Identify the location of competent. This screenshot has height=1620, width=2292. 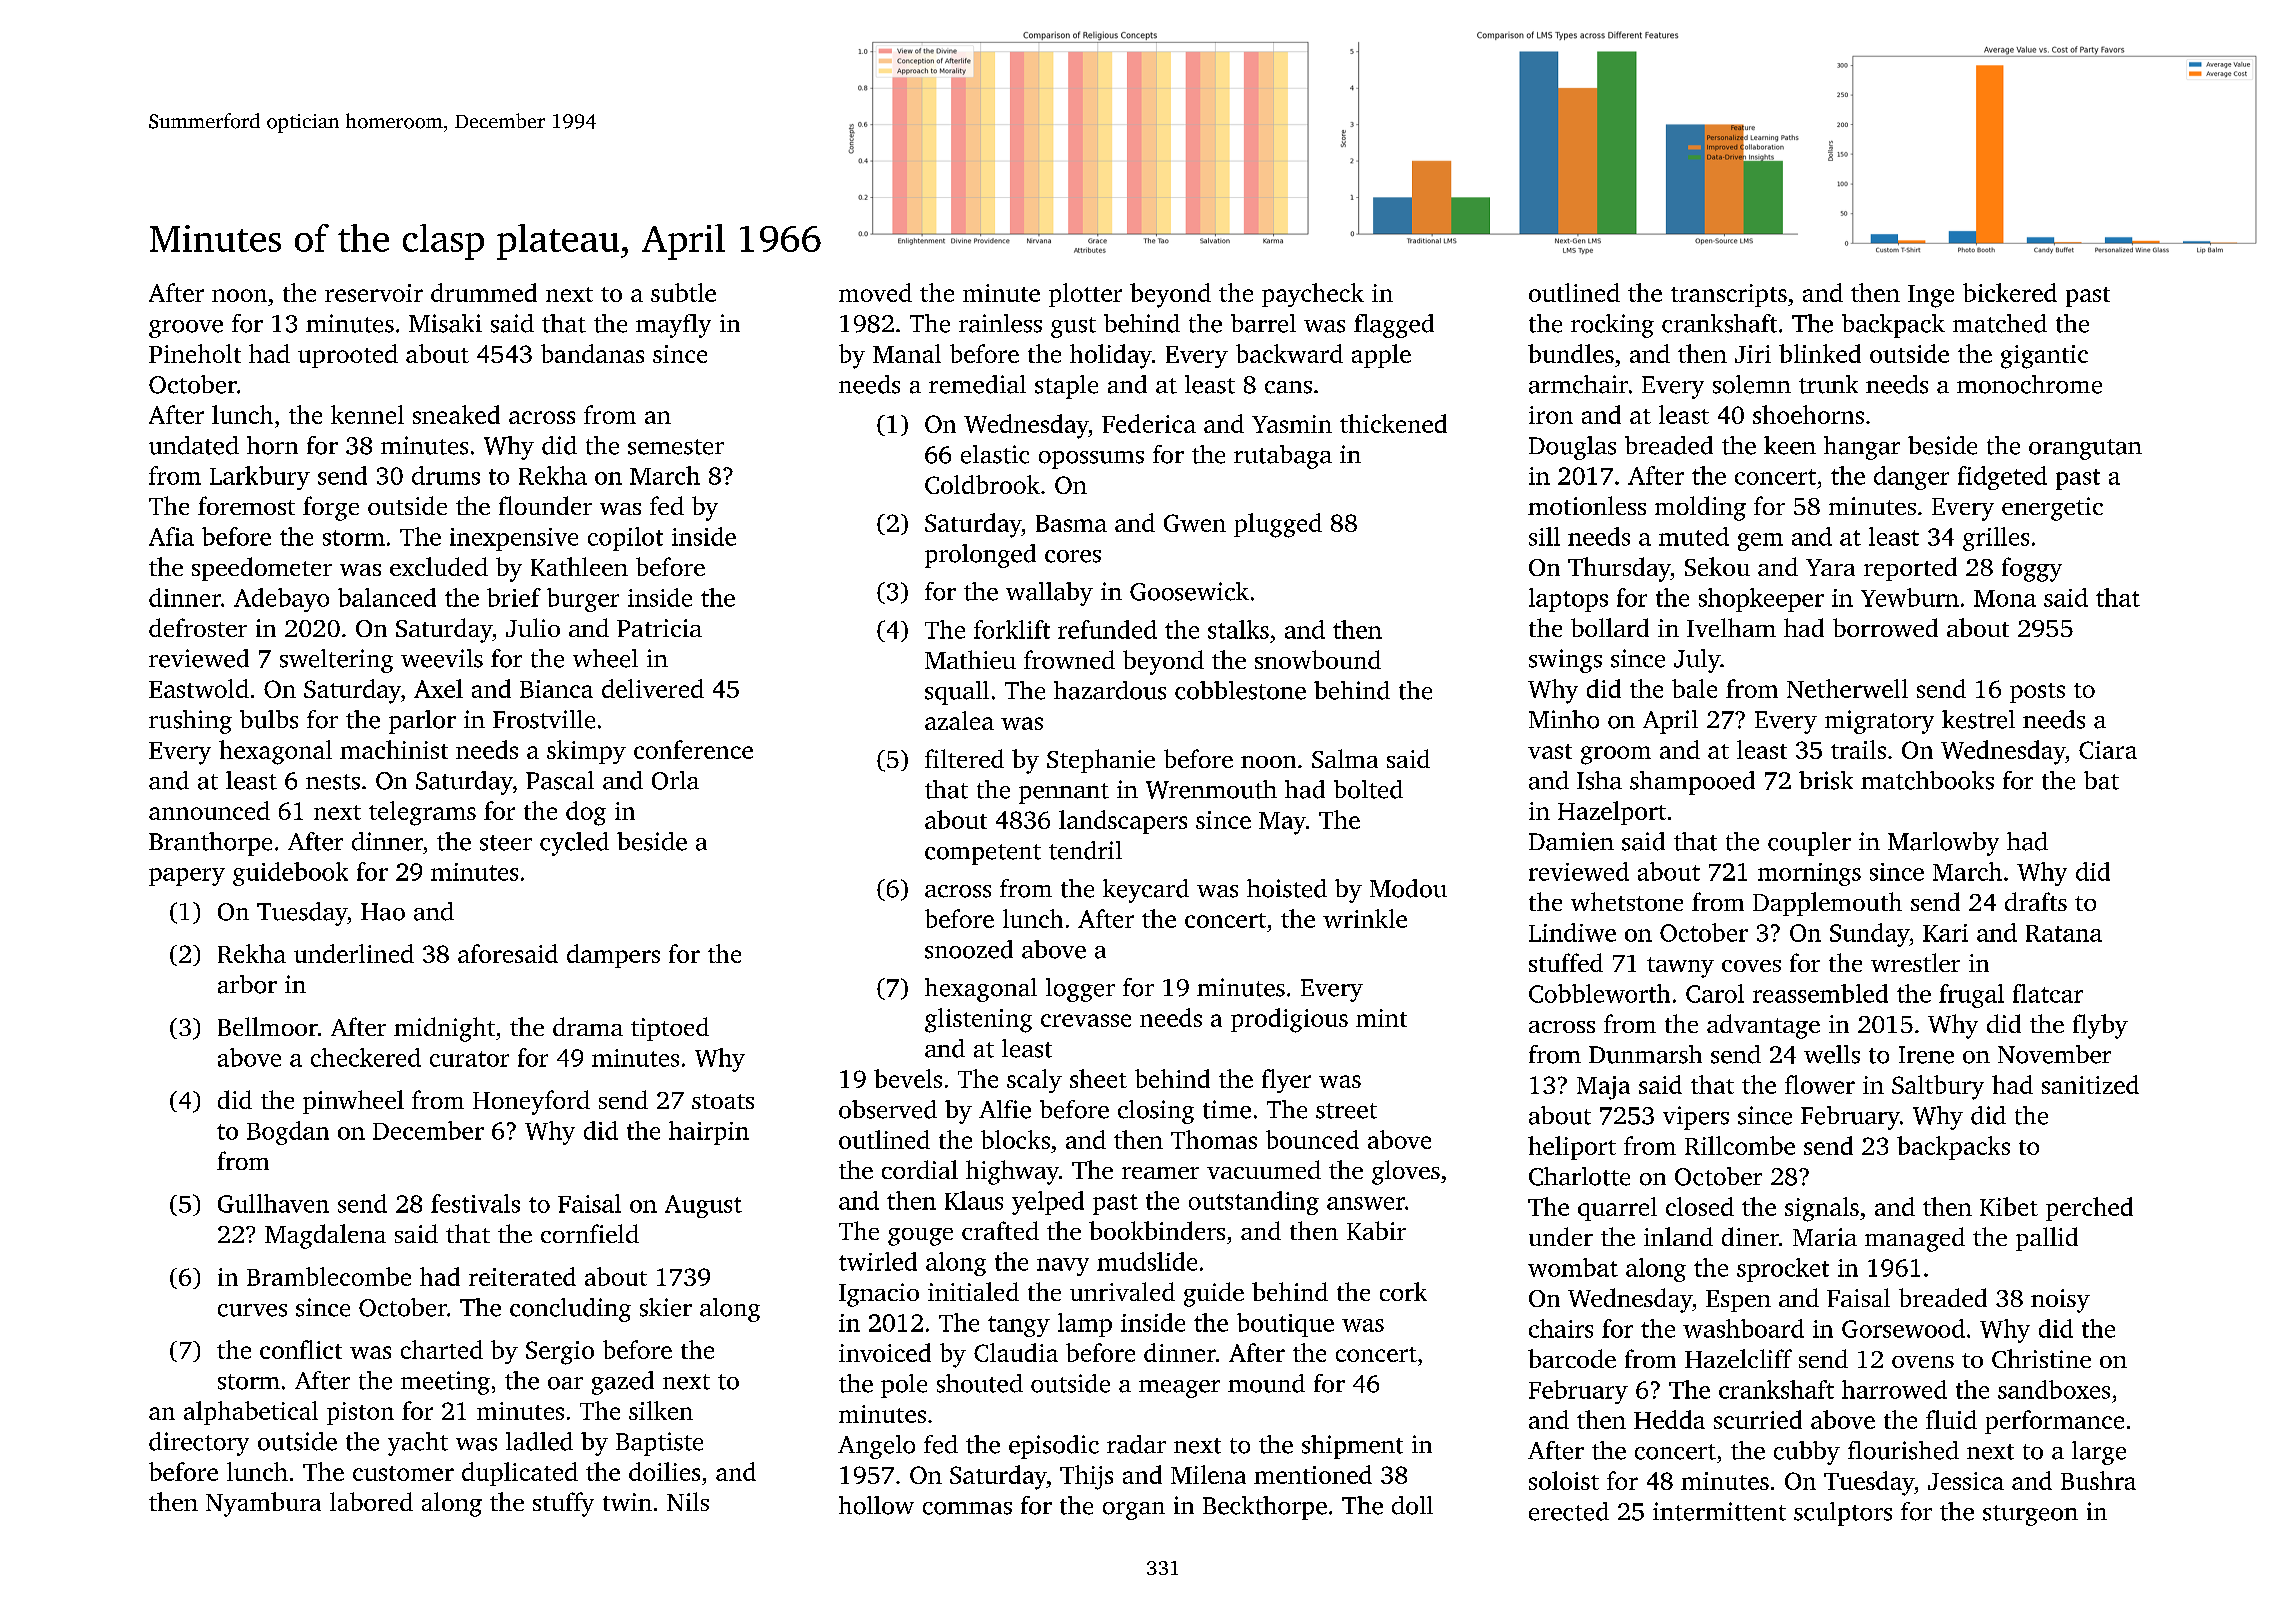
(983, 854).
